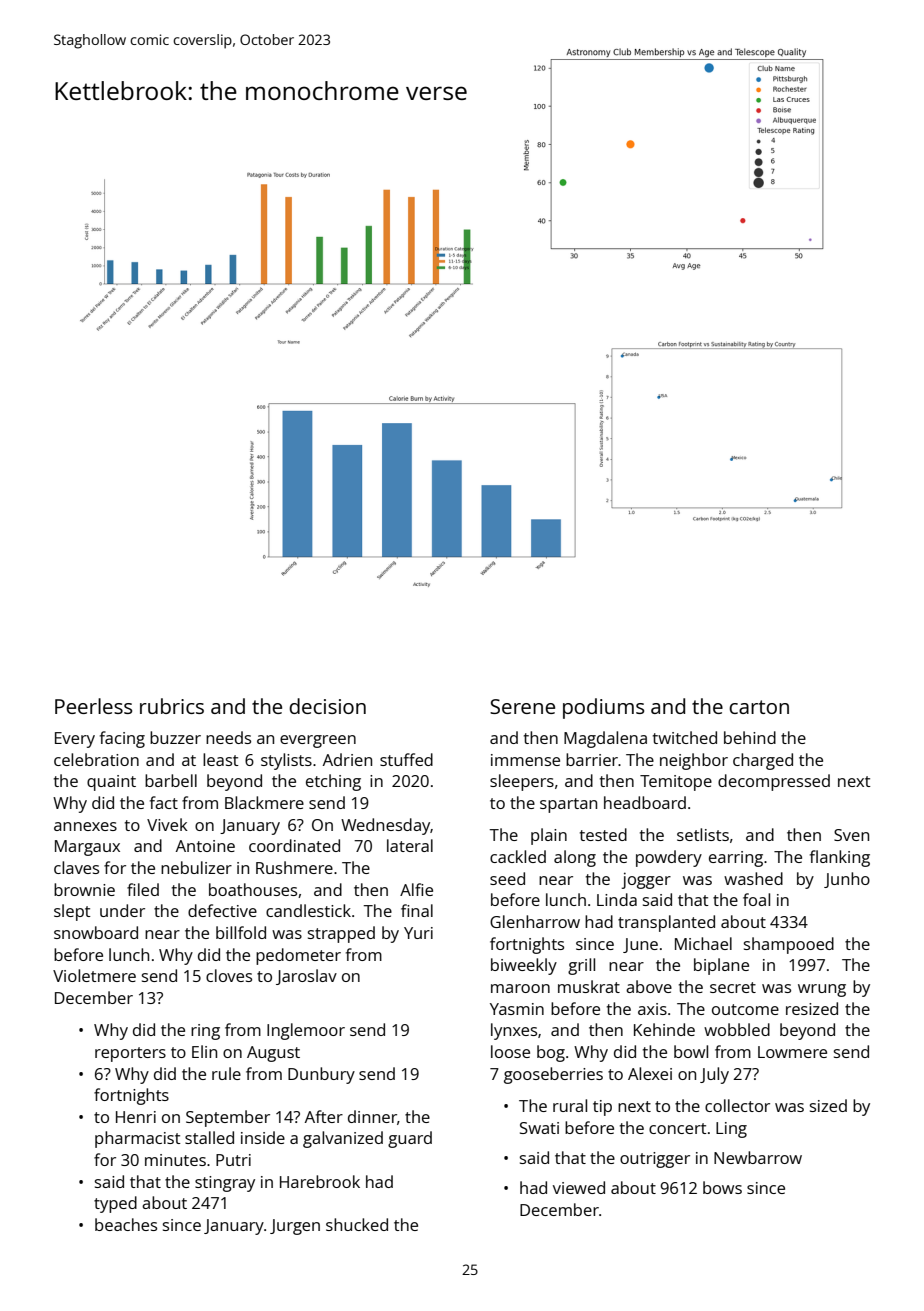 Image resolution: width=924 pixels, height=1311 pixels. Describe the element at coordinates (847, 880) in the screenshot. I see `Junho` at that location.
